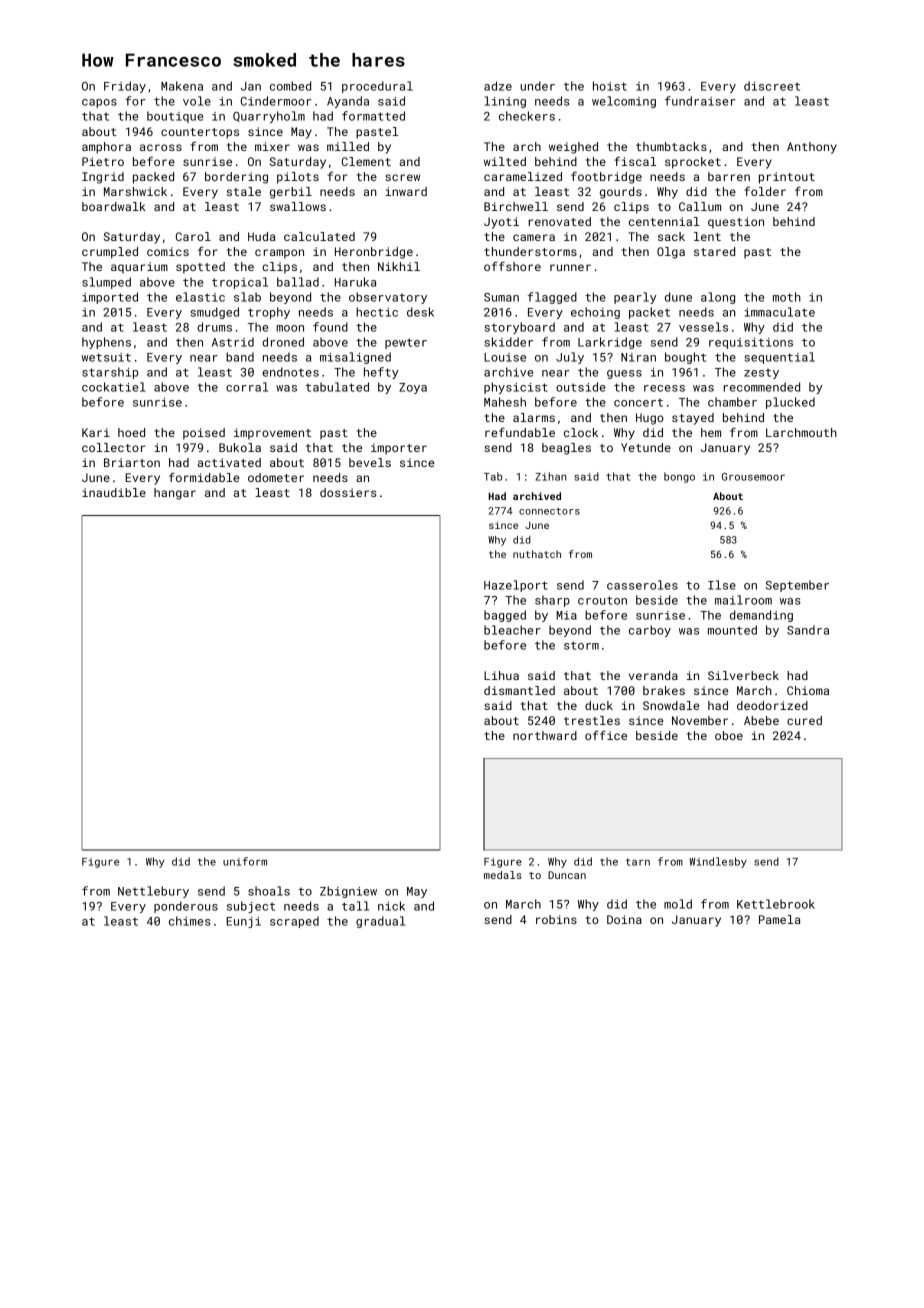  What do you see at coordinates (549, 511) in the screenshot?
I see `connectors` at bounding box center [549, 511].
